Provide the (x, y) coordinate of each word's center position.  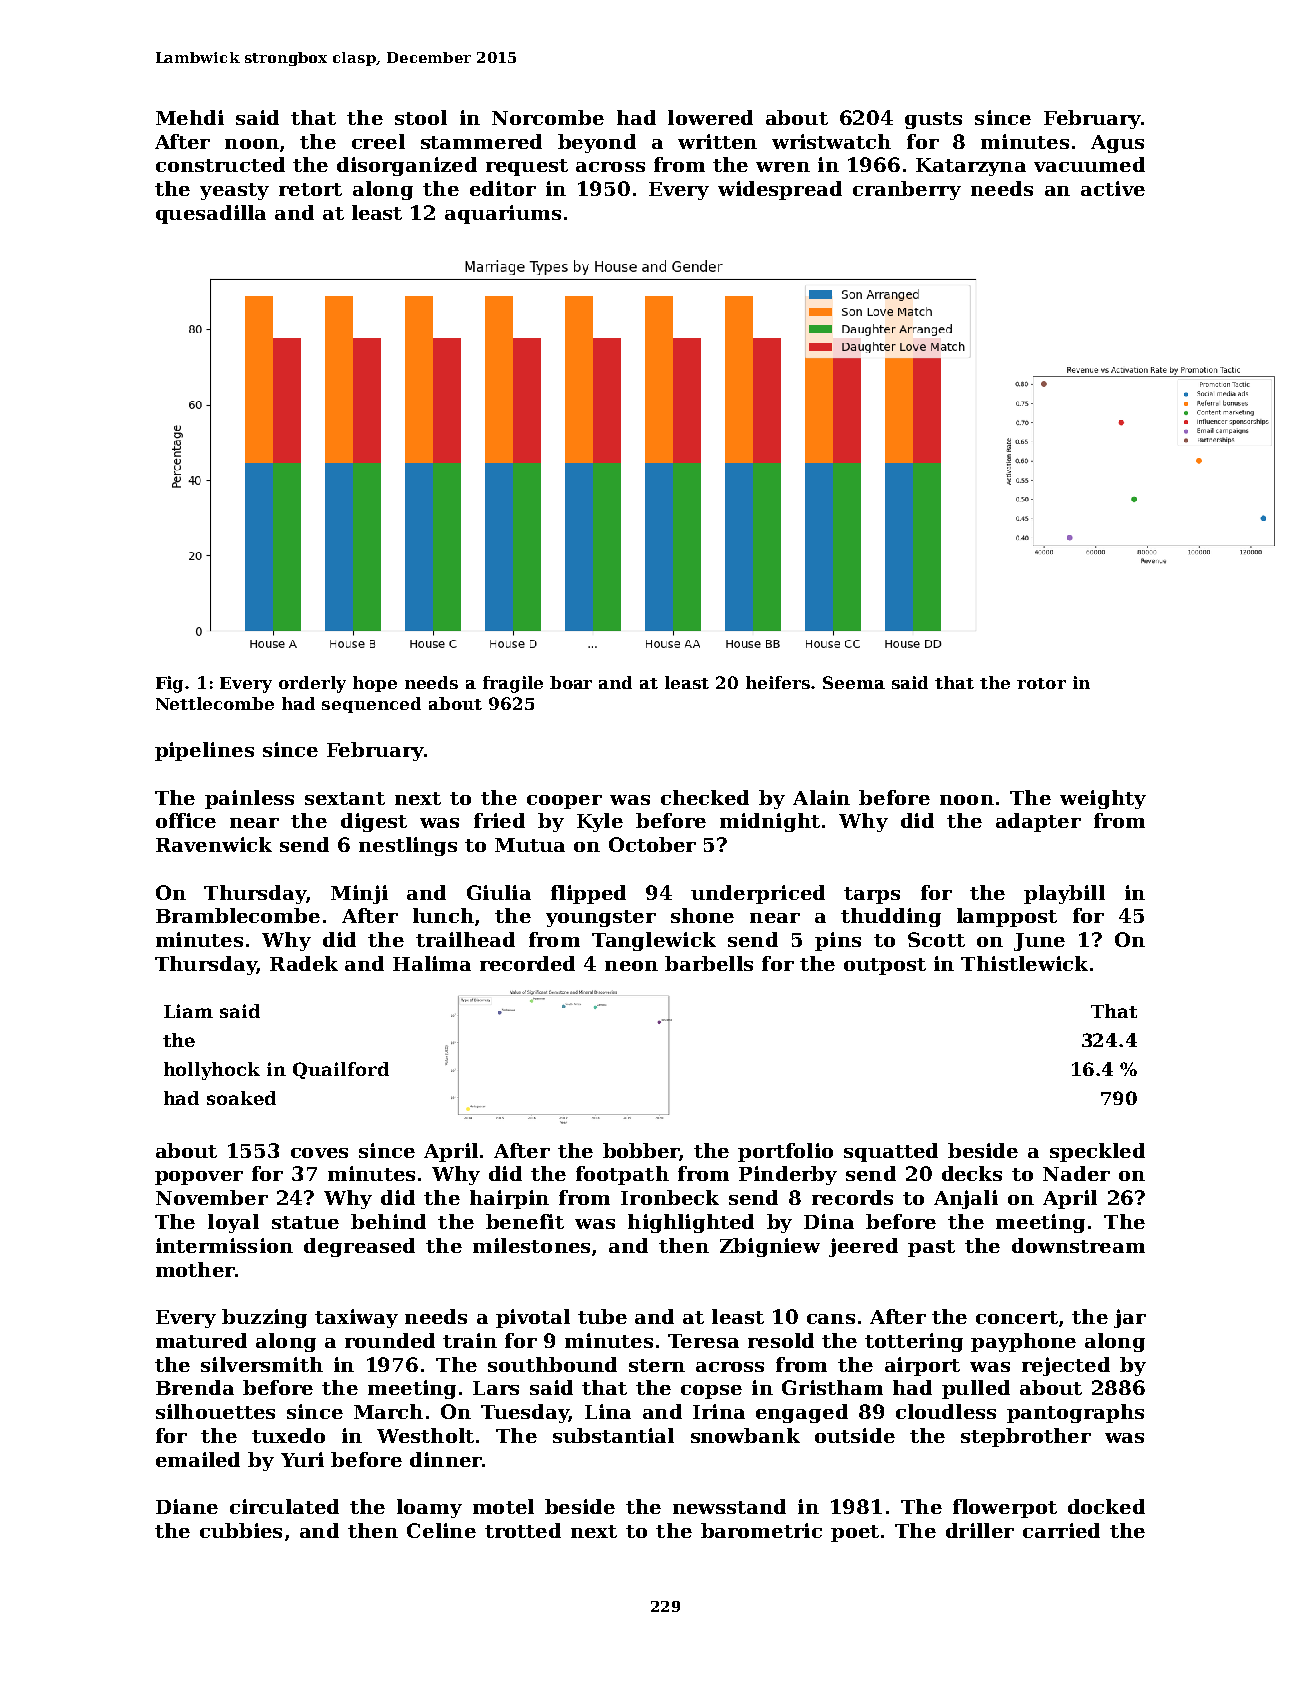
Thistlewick (1024, 963)
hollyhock (212, 1071)
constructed (220, 164)
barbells (709, 963)
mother (195, 1269)
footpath (622, 1175)
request (527, 167)
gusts (933, 120)
